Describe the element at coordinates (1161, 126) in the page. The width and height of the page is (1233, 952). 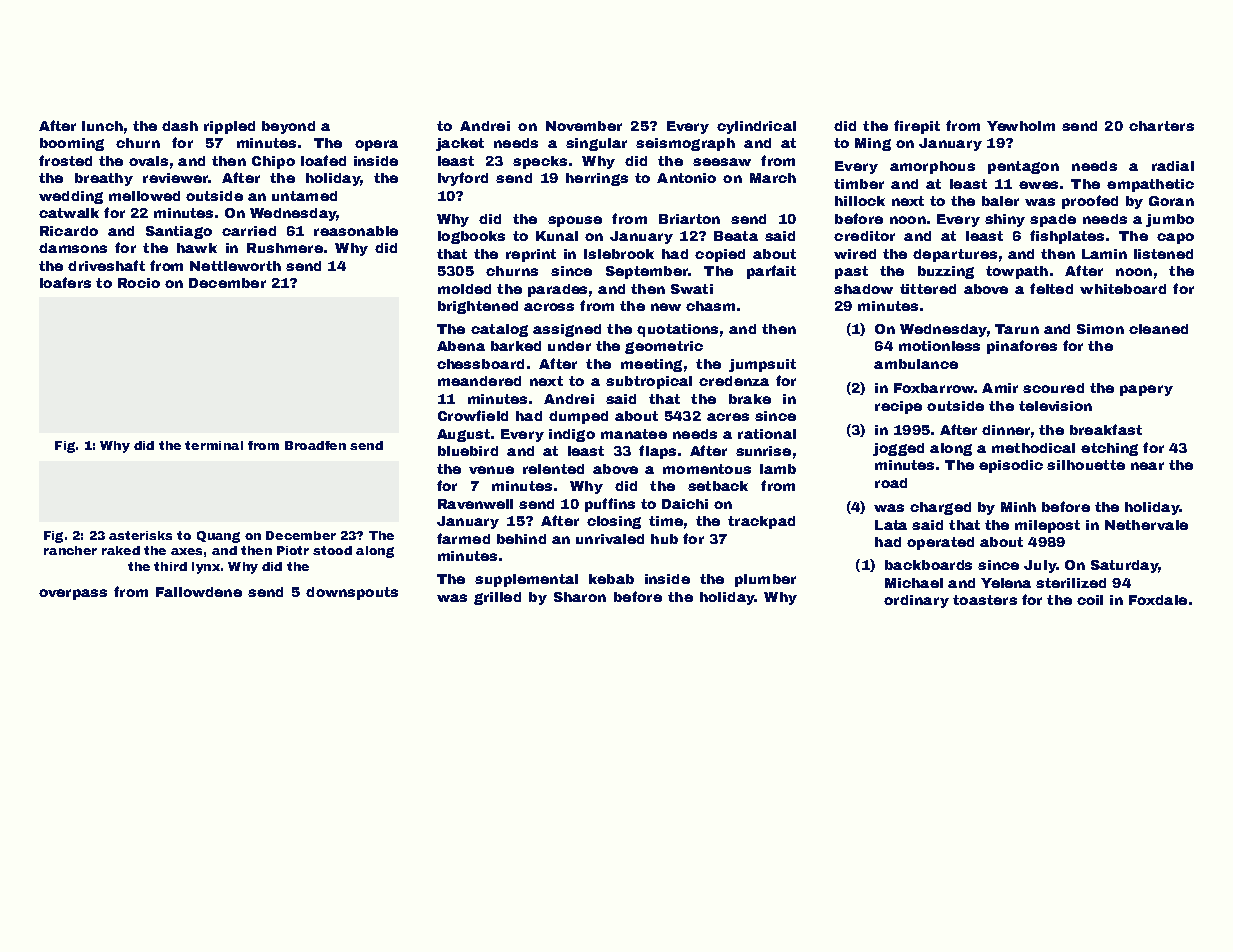
I see `charters` at that location.
